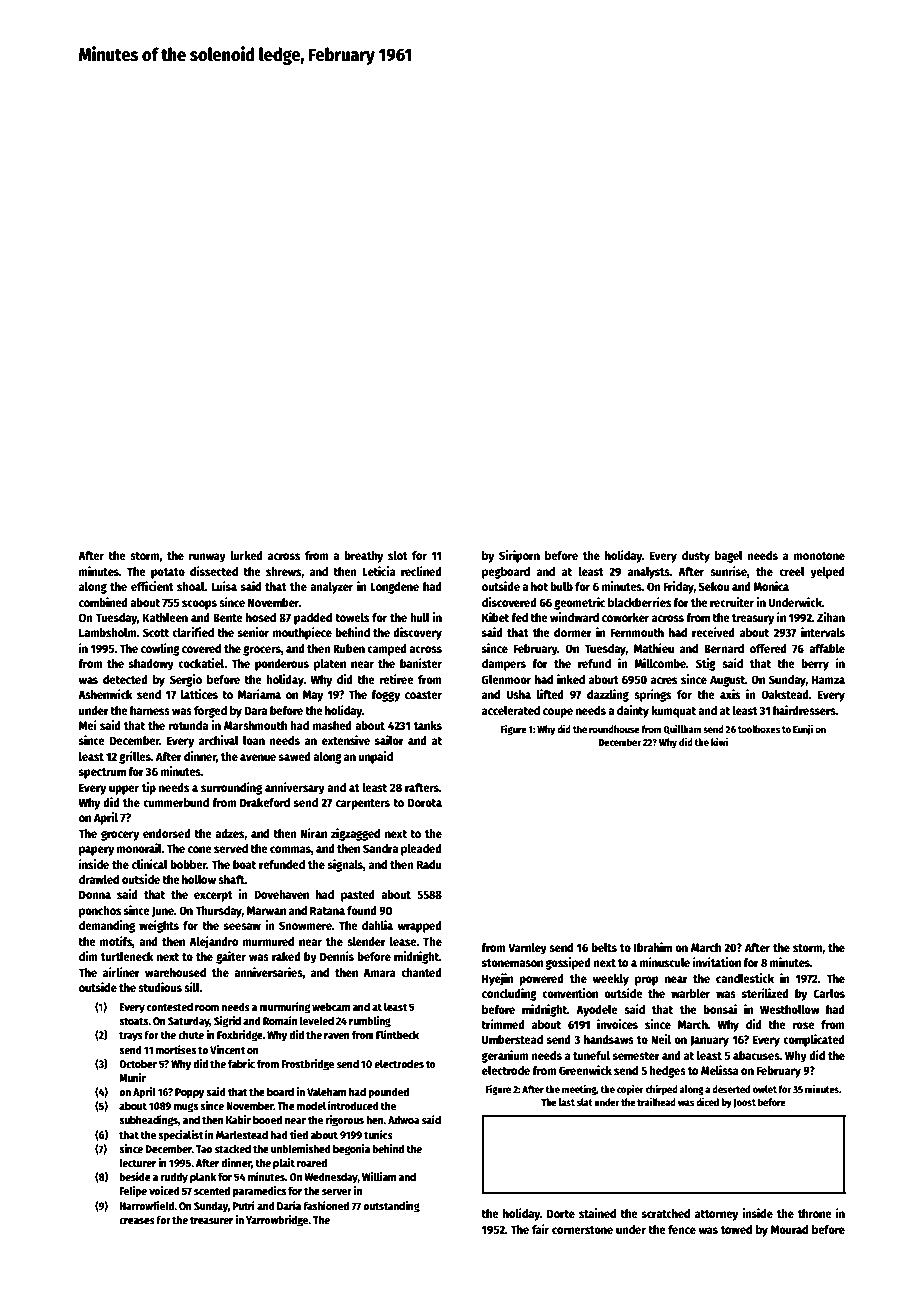 The height and width of the screenshot is (1308, 924). I want to click on fair, so click(540, 1229).
